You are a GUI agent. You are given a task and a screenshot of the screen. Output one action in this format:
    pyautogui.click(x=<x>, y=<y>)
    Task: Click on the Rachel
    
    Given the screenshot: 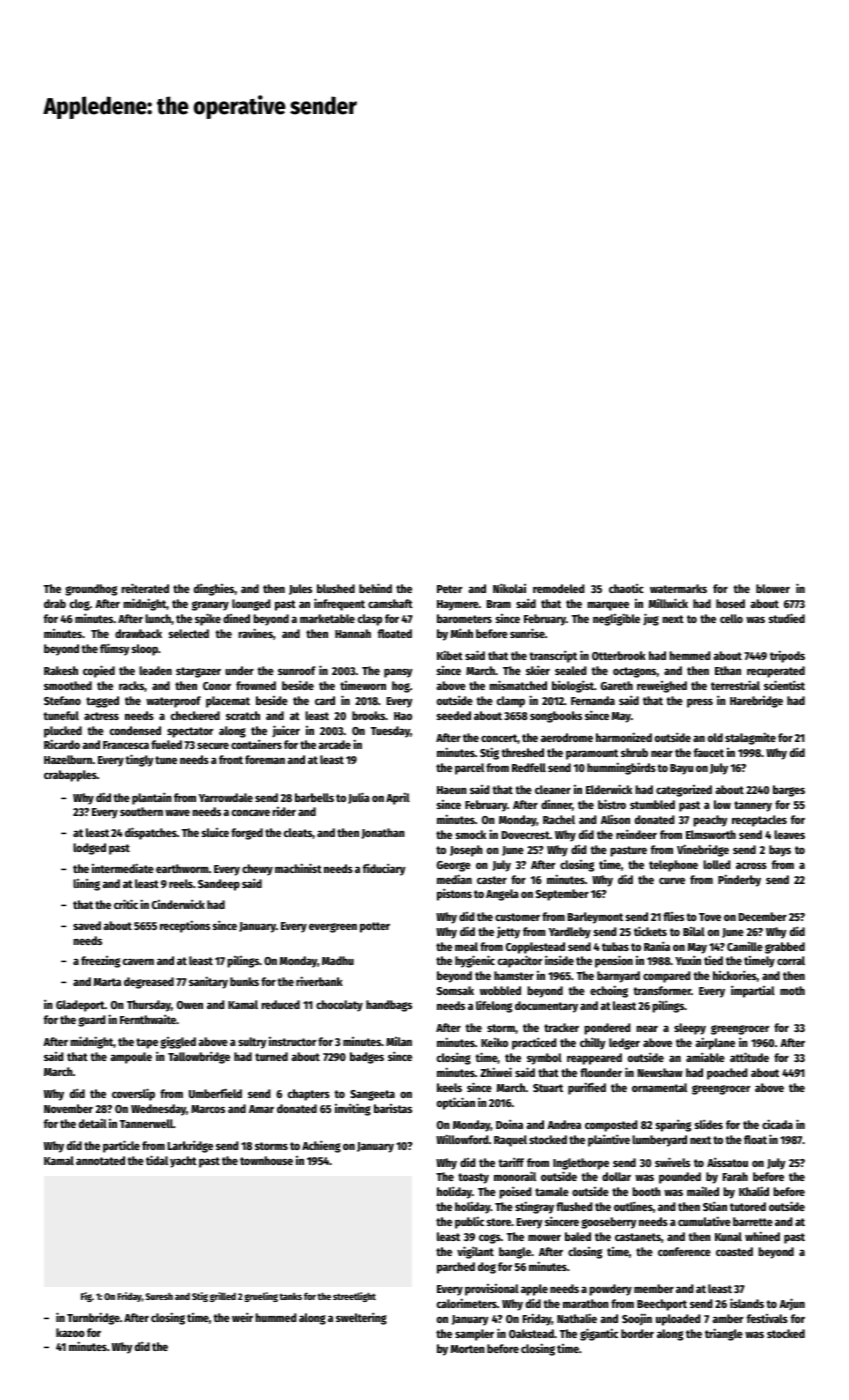 What is the action you would take?
    pyautogui.click(x=559, y=819)
